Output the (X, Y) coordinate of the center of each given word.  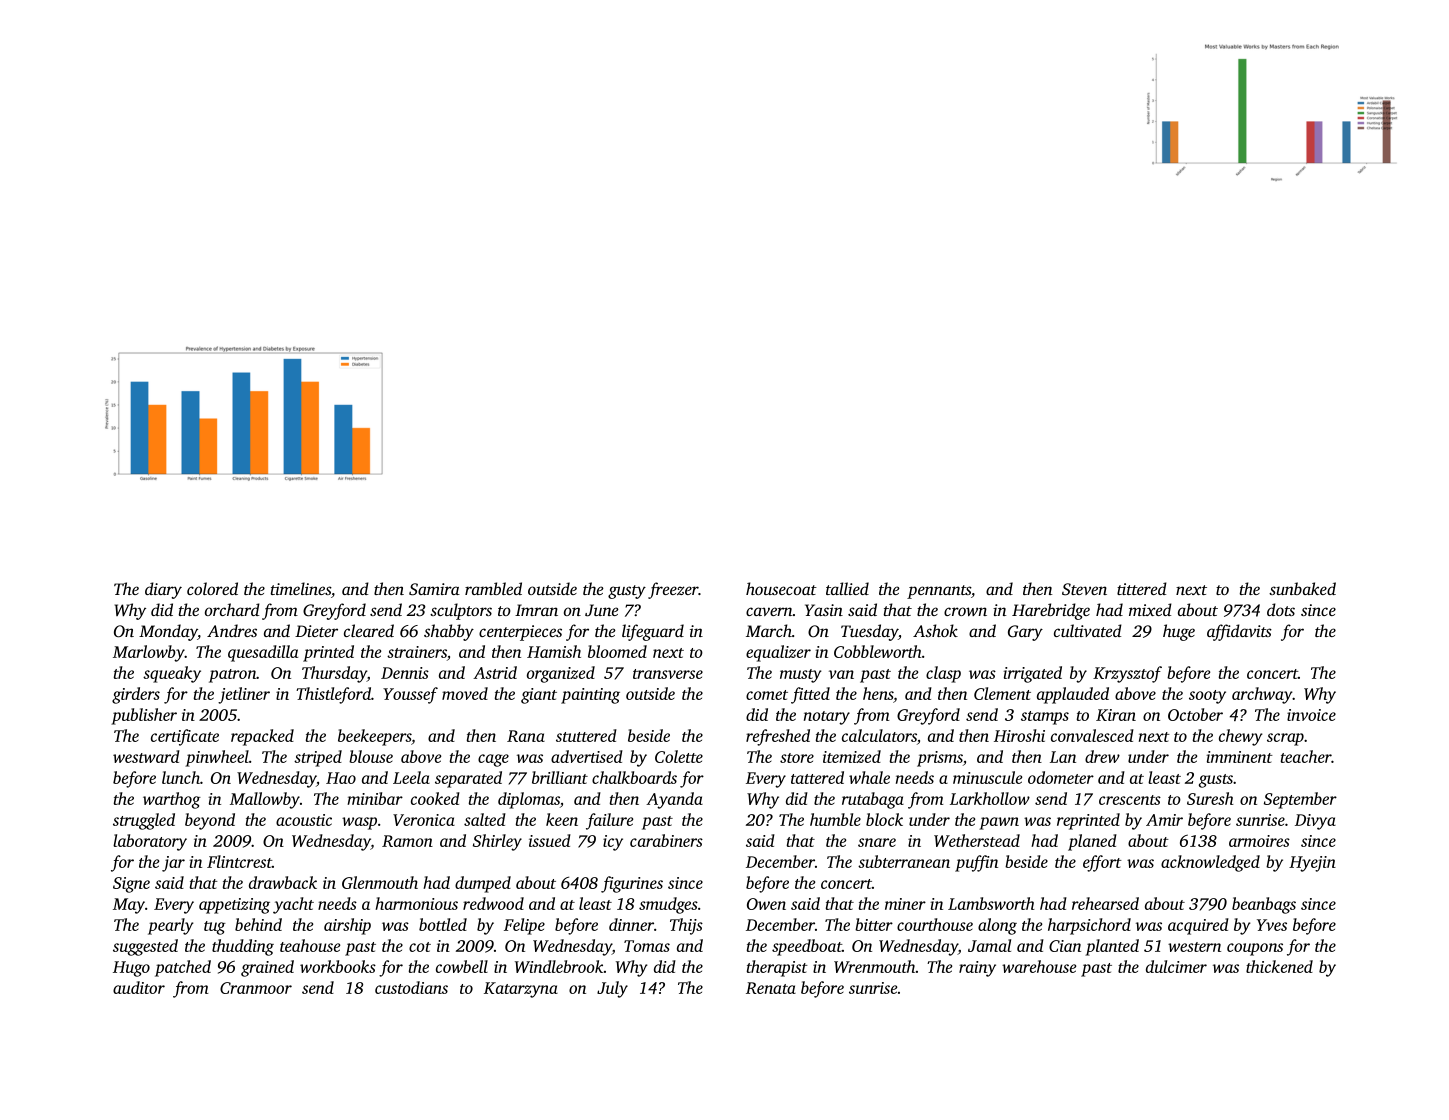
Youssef (410, 695)
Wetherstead (977, 840)
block (884, 819)
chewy (1241, 737)
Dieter (316, 631)
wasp (359, 823)
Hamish (554, 651)
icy (613, 843)
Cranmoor (256, 988)
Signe (131, 885)
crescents (1130, 800)
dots (1281, 609)
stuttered (586, 735)
